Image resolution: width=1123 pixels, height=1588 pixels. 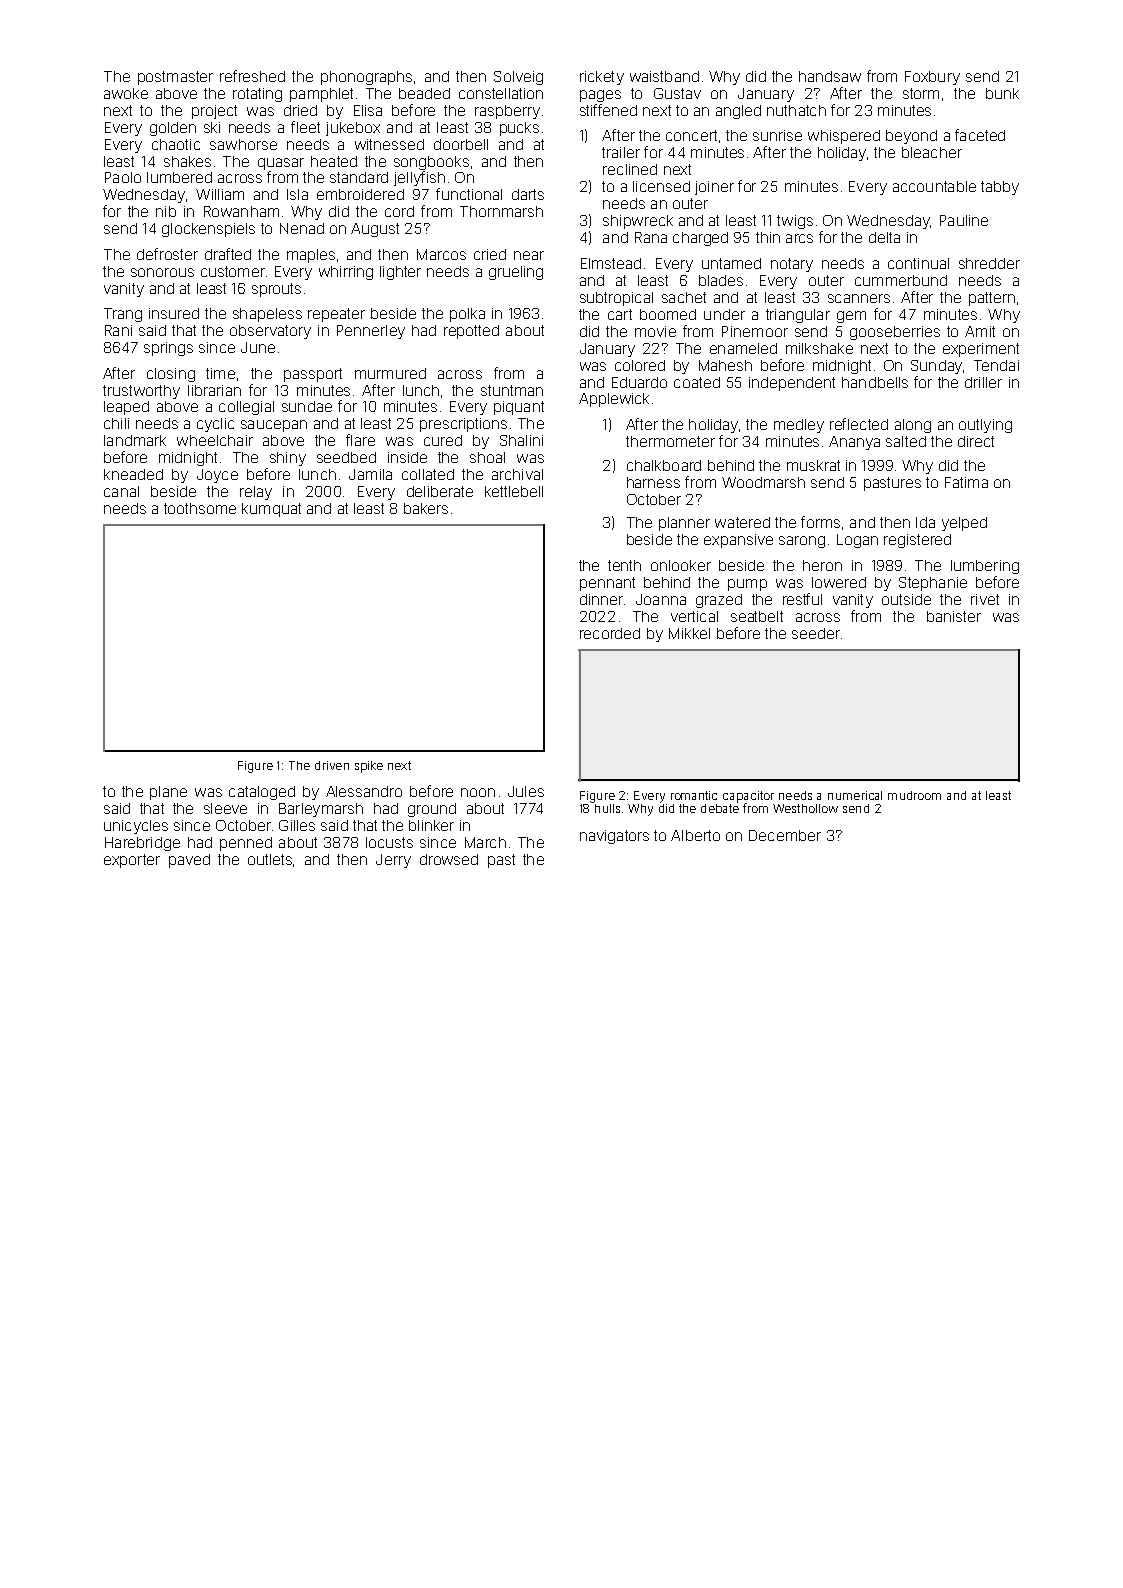 I want to click on plane, so click(x=168, y=793).
